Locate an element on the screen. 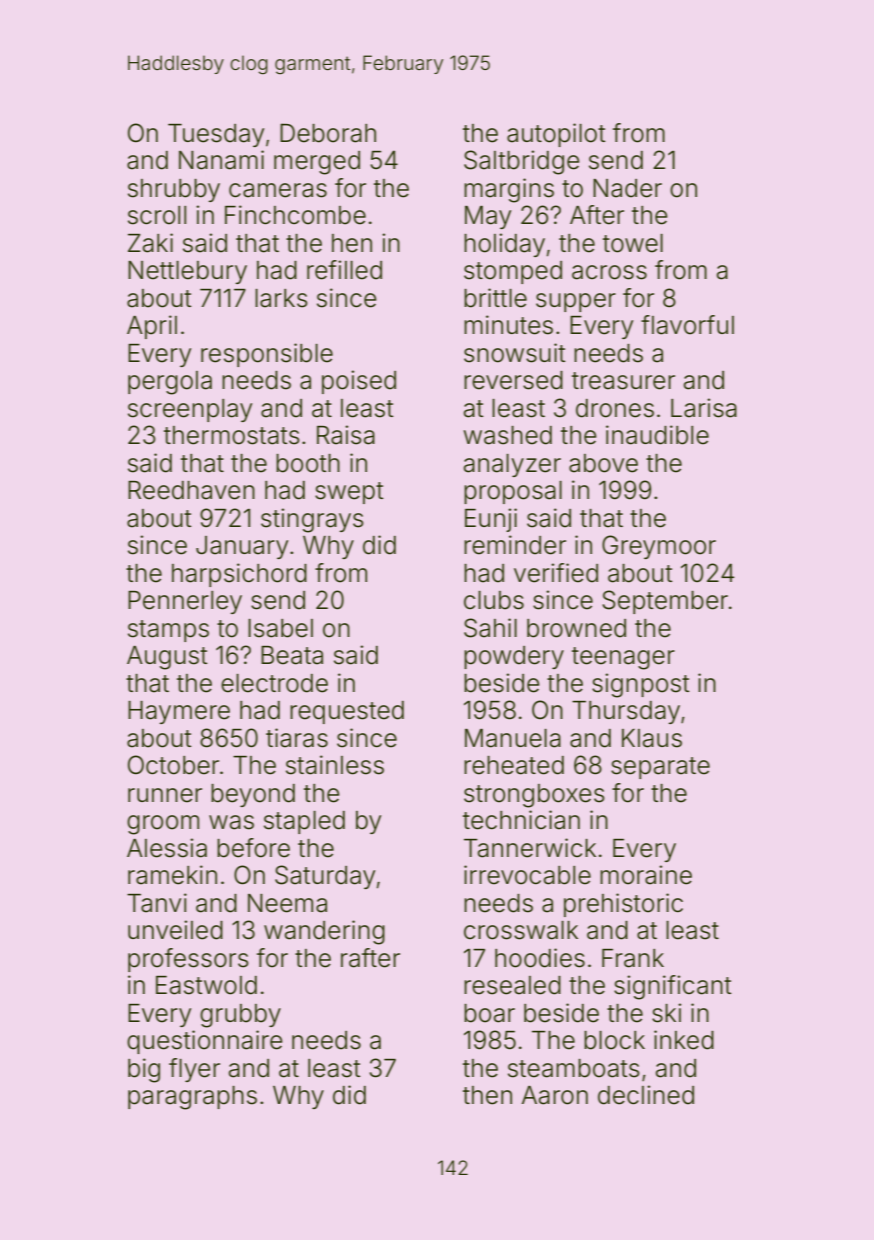 Image resolution: width=874 pixels, height=1240 pixels. Deborah is located at coordinates (328, 133).
